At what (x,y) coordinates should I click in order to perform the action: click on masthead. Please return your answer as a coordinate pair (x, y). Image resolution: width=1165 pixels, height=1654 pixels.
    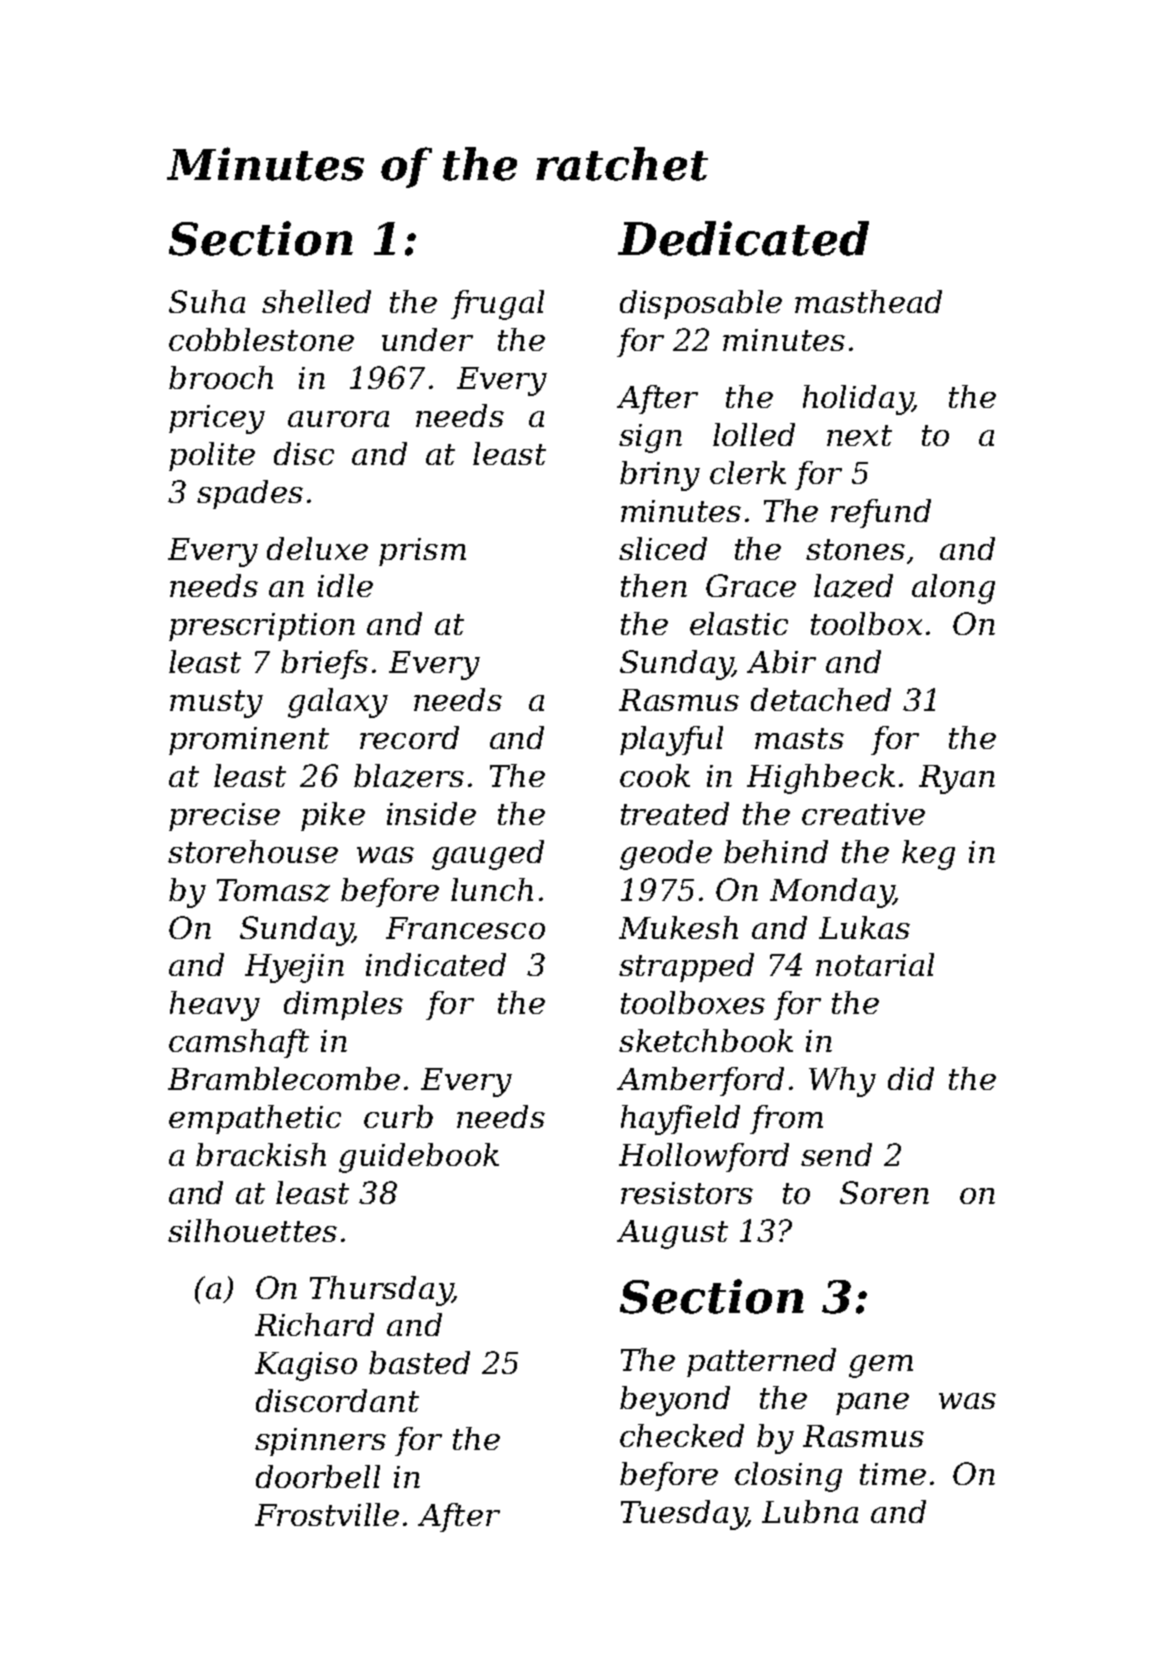
    Looking at the image, I should click on (868, 301).
